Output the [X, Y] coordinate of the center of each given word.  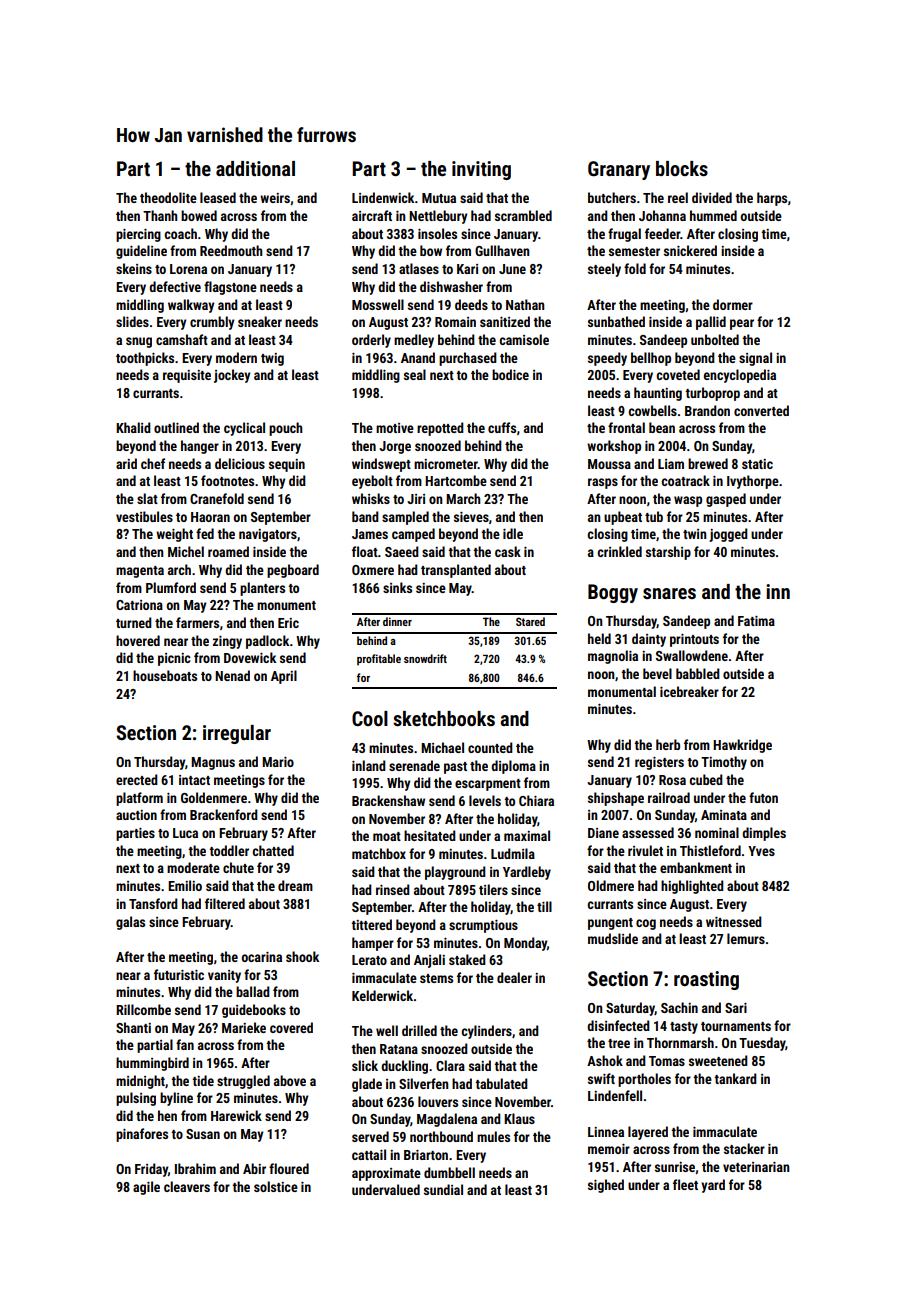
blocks [682, 168]
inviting [481, 170]
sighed [606, 1186]
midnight [140, 1082]
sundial [443, 1189]
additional [255, 168]
